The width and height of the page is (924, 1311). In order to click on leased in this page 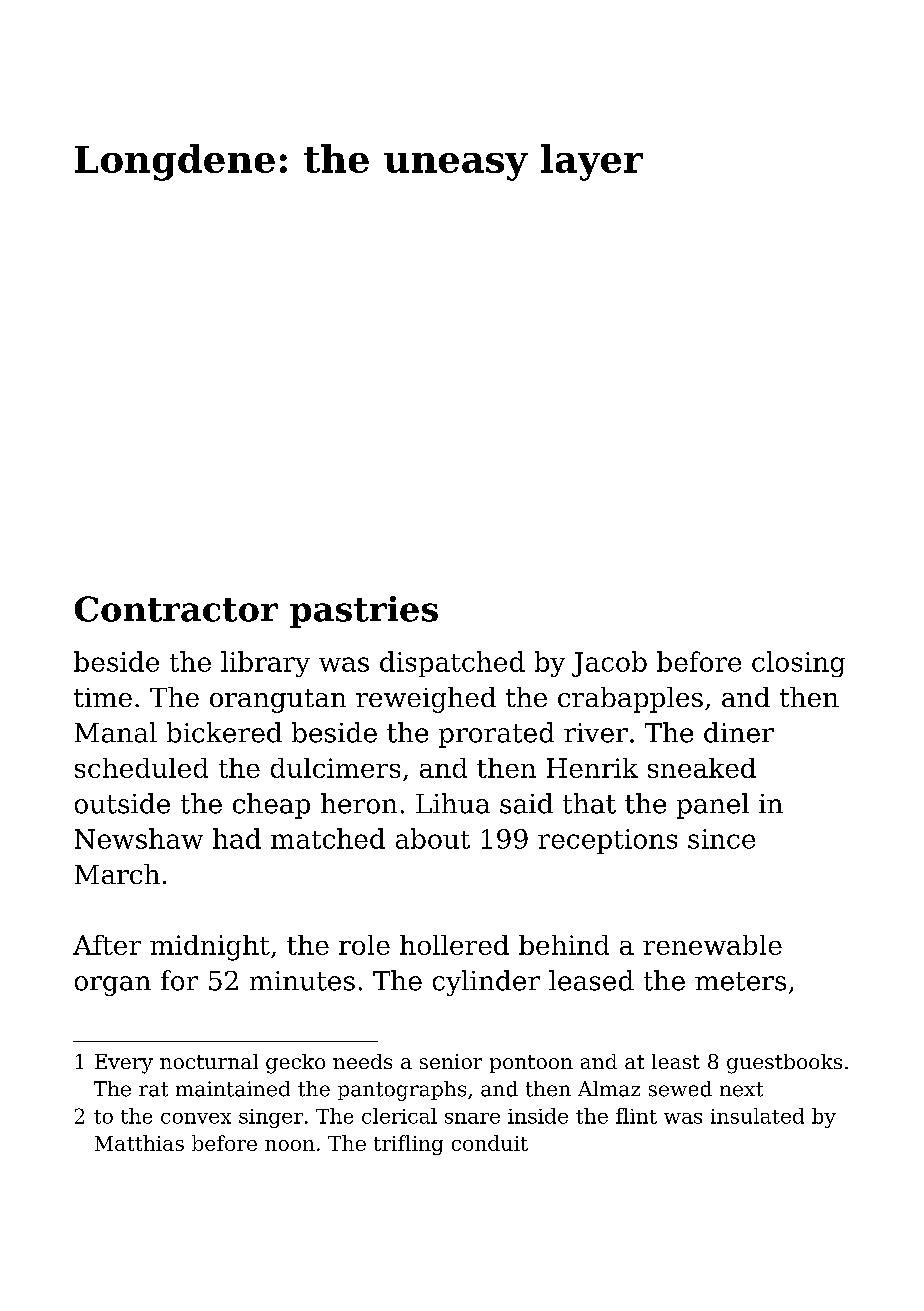, I will do `click(591, 980)`.
